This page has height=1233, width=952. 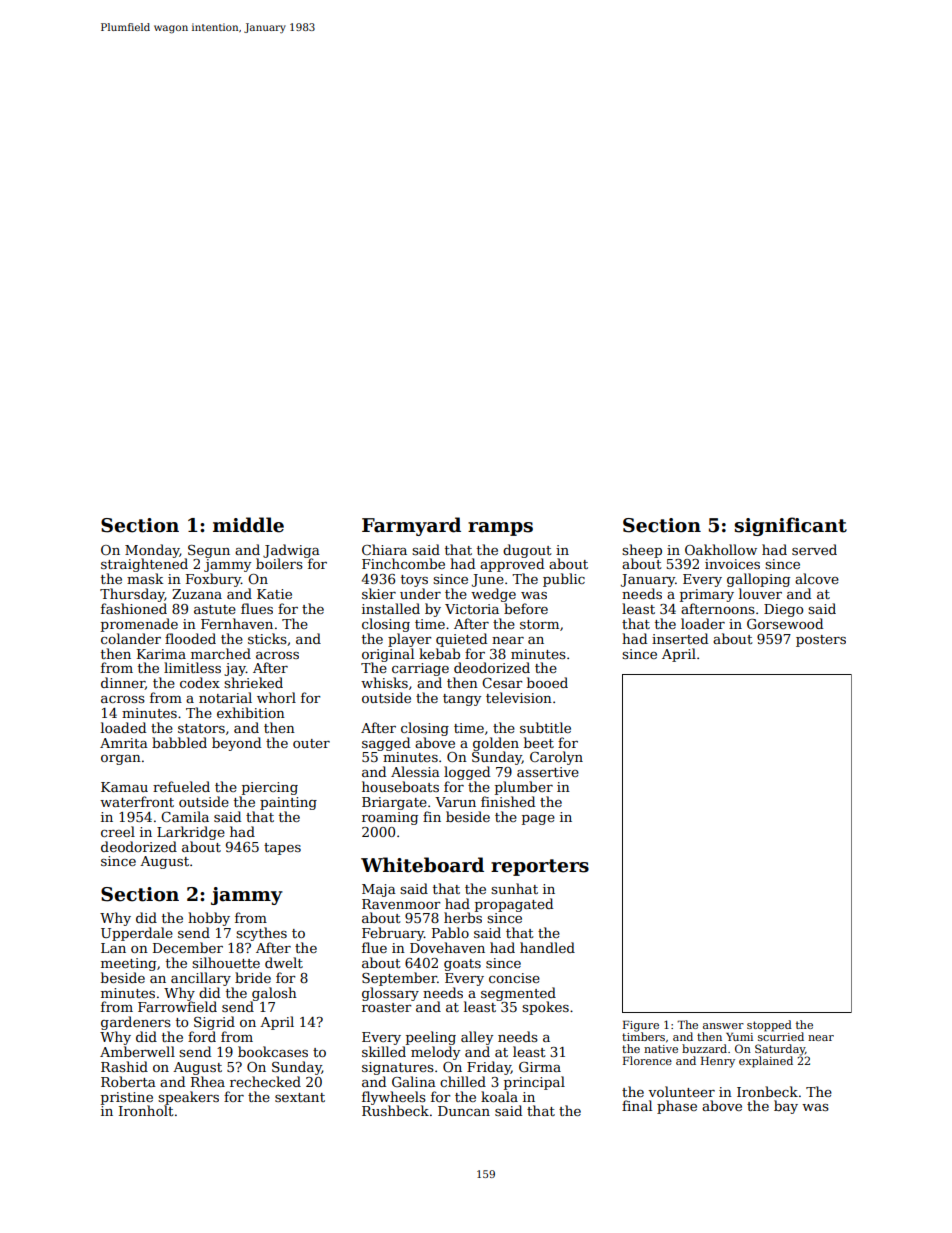 I want to click on Friday, so click(x=489, y=1068).
